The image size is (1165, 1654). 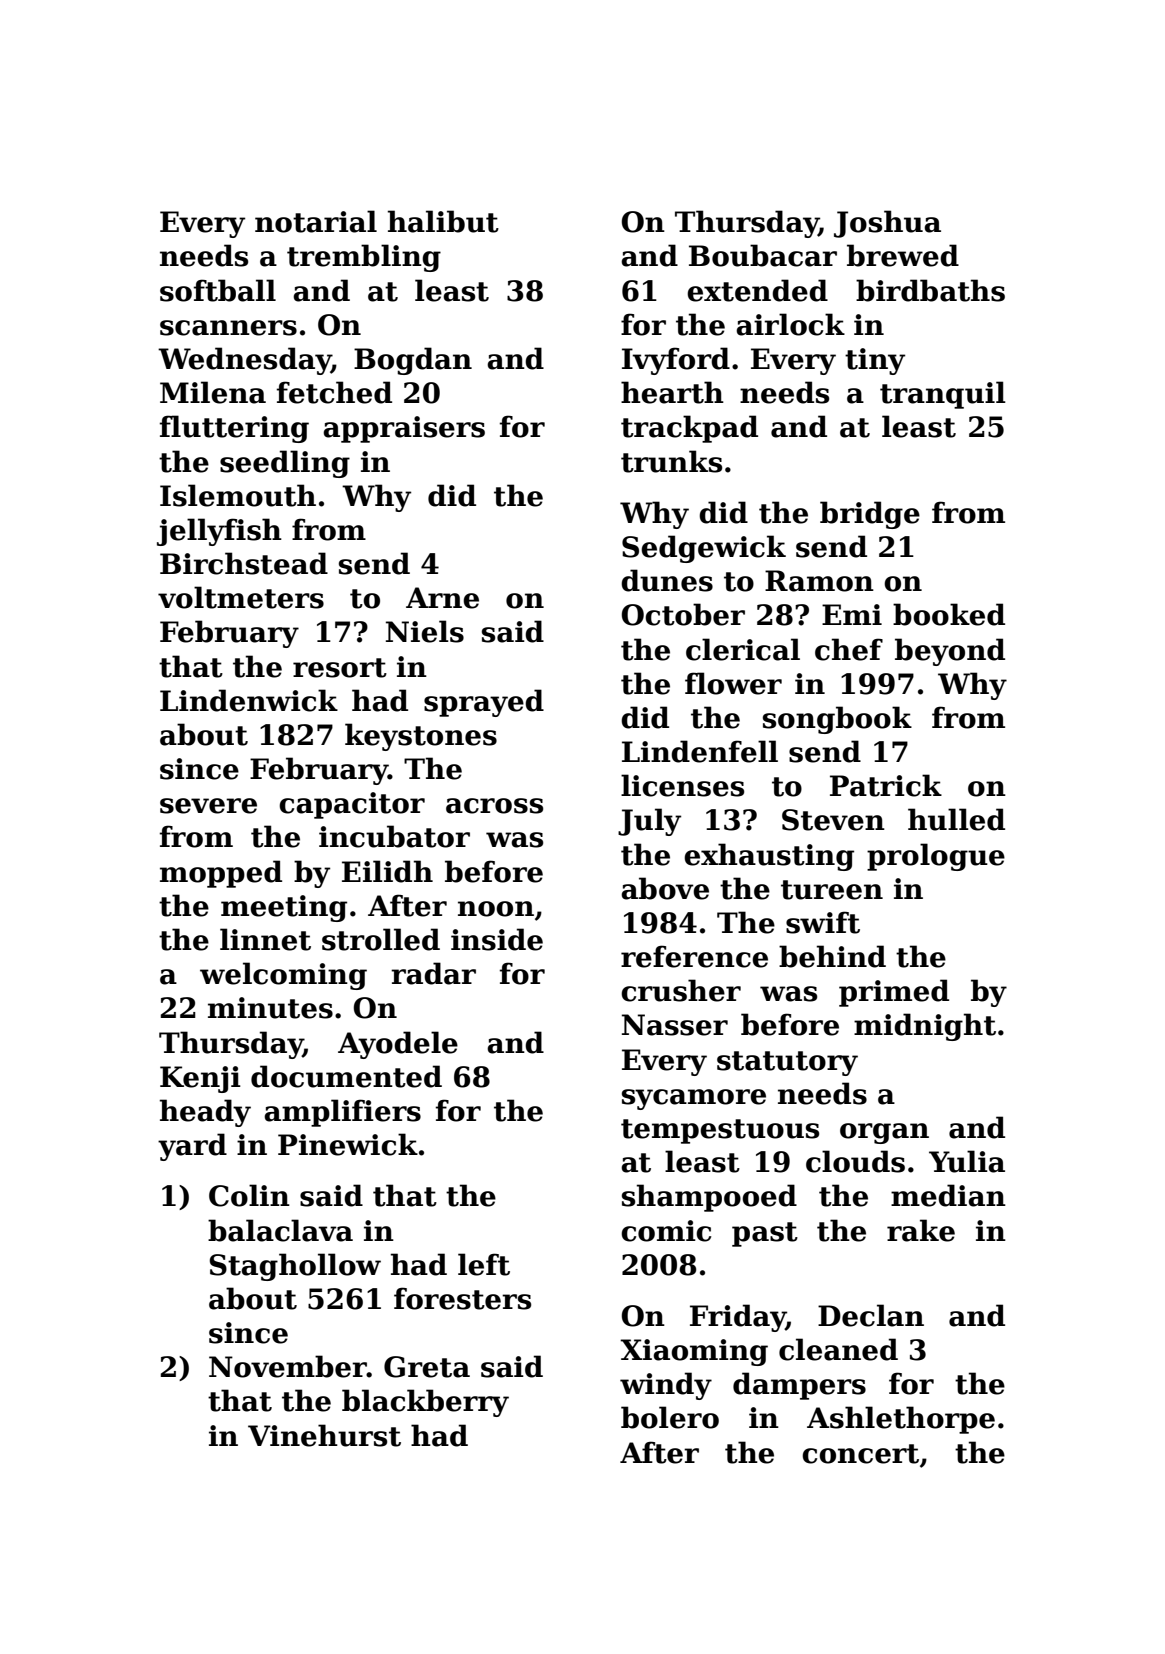 I want to click on yard, so click(x=192, y=1147).
